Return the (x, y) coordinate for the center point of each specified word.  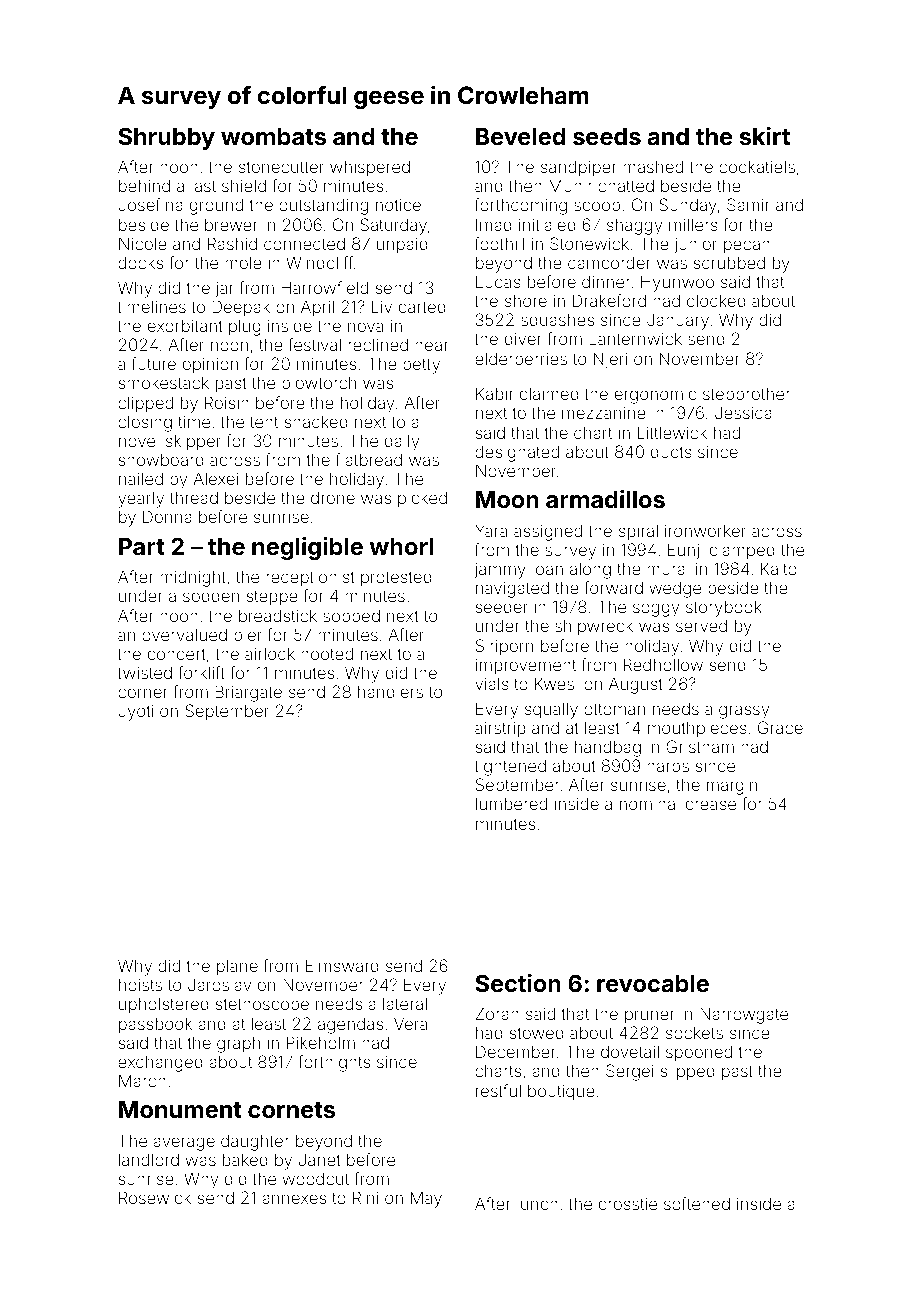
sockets (694, 1032)
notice (398, 204)
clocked (716, 300)
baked (245, 1159)
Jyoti (135, 712)
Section (518, 983)
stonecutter (281, 167)
